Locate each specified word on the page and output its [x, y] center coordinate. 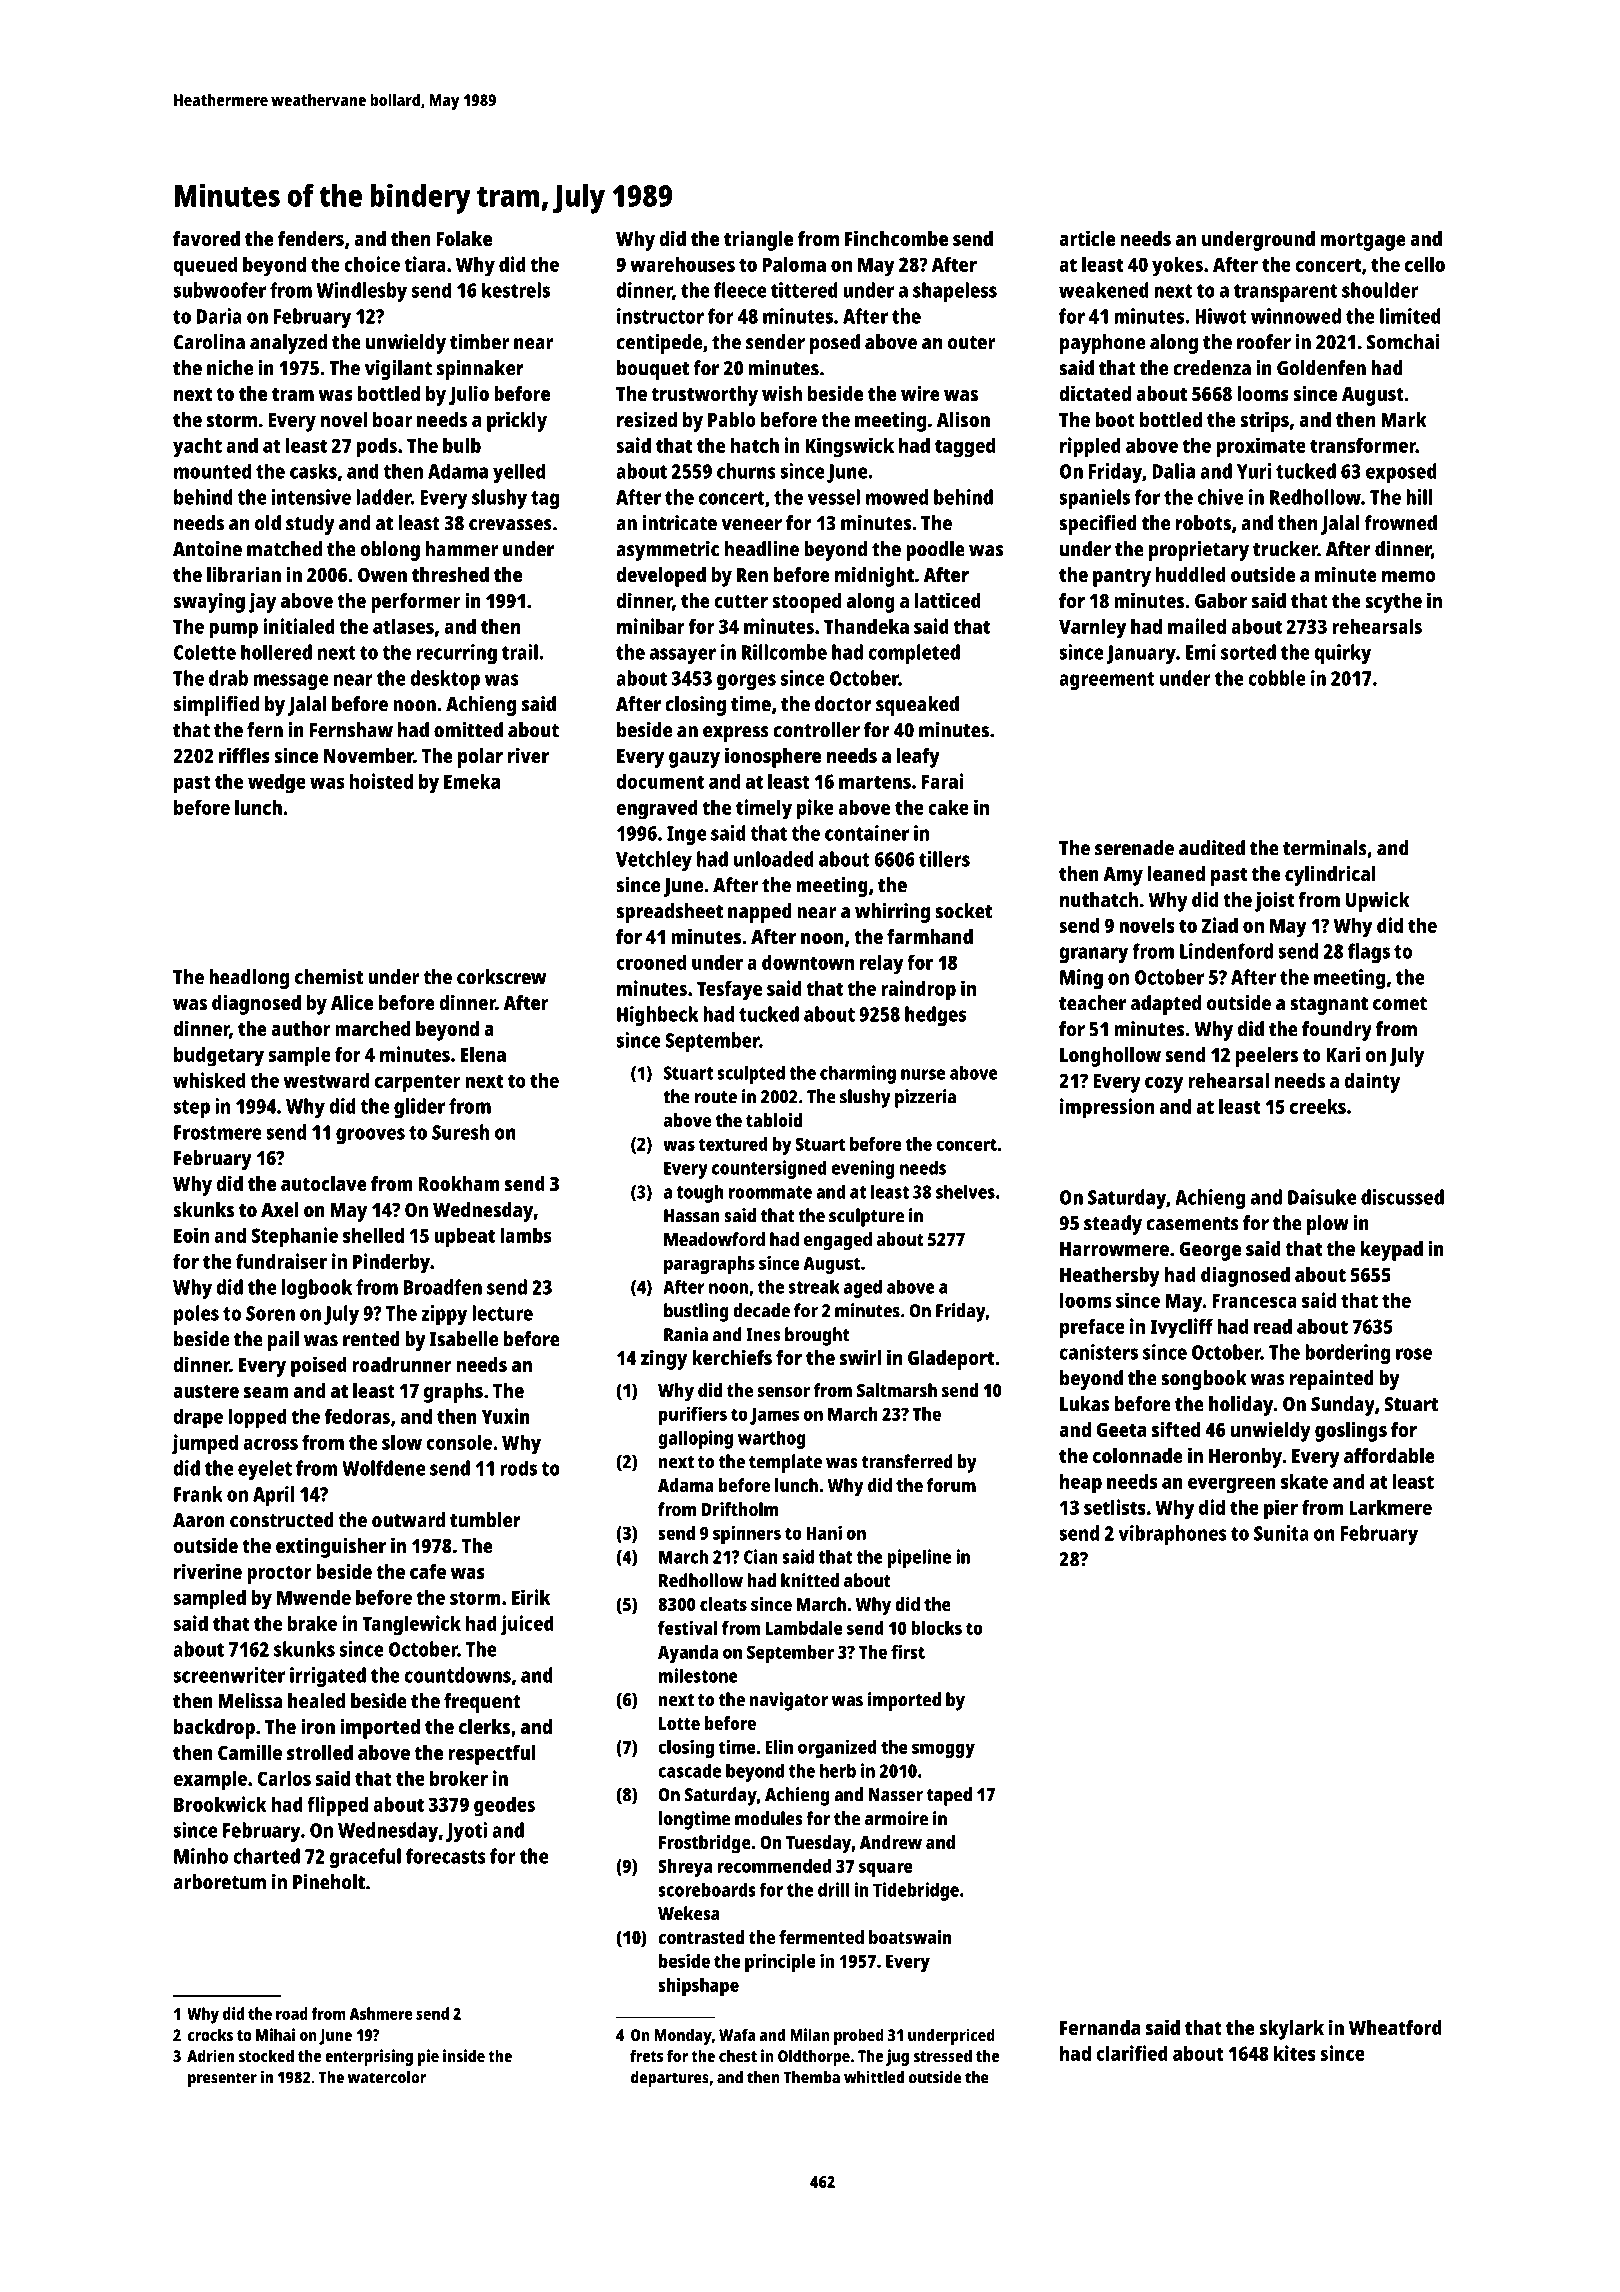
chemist [329, 977]
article [1087, 238]
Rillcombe [784, 652]
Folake [464, 238]
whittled [874, 2077]
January [1141, 654]
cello [1425, 264]
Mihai [275, 2034]
